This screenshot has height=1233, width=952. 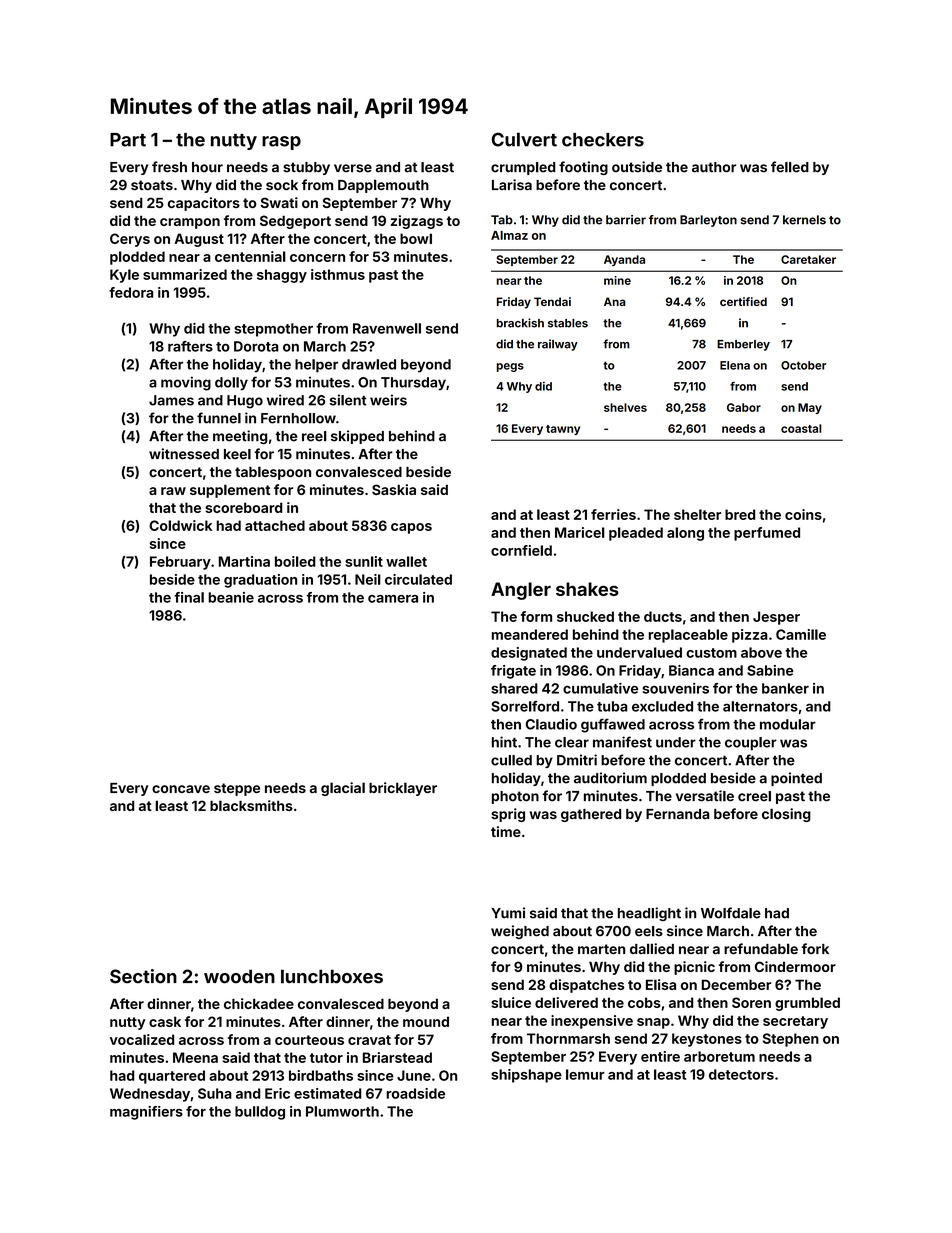 What do you see at coordinates (568, 1038) in the screenshot?
I see `Thornmarsh` at bounding box center [568, 1038].
